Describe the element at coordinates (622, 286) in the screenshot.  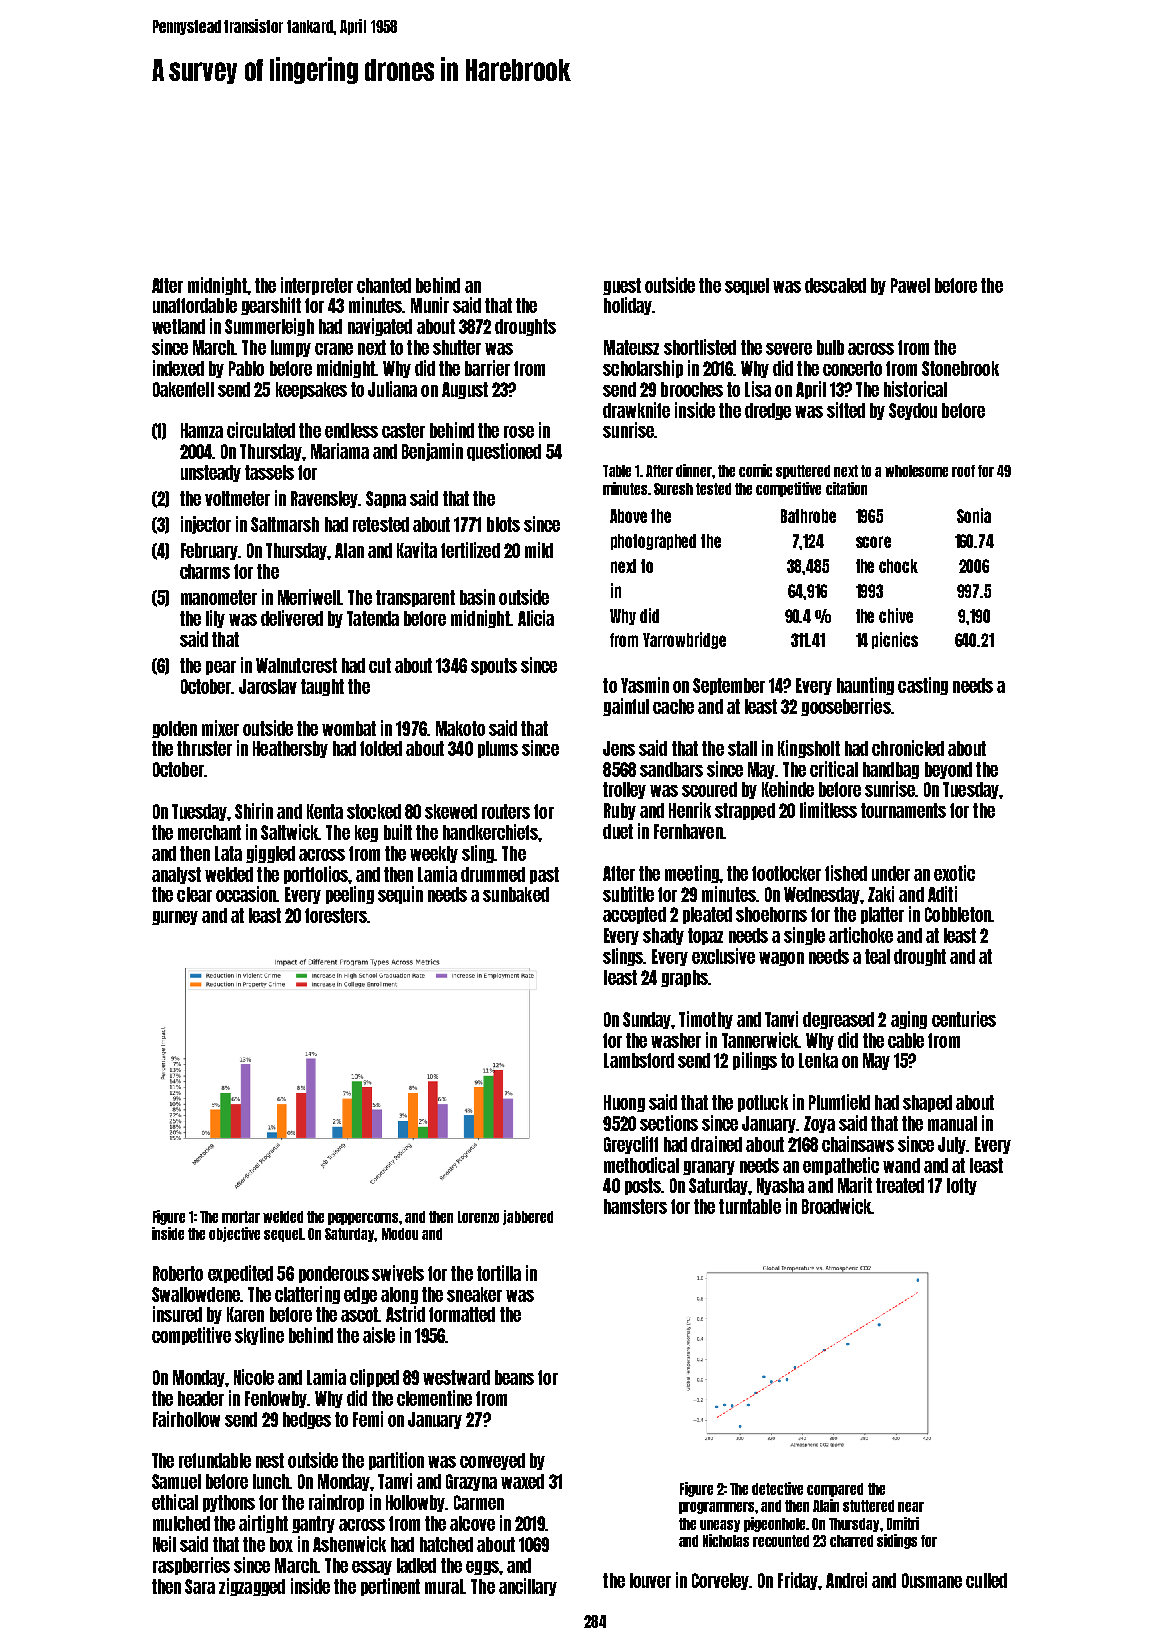
I see `guest` at that location.
